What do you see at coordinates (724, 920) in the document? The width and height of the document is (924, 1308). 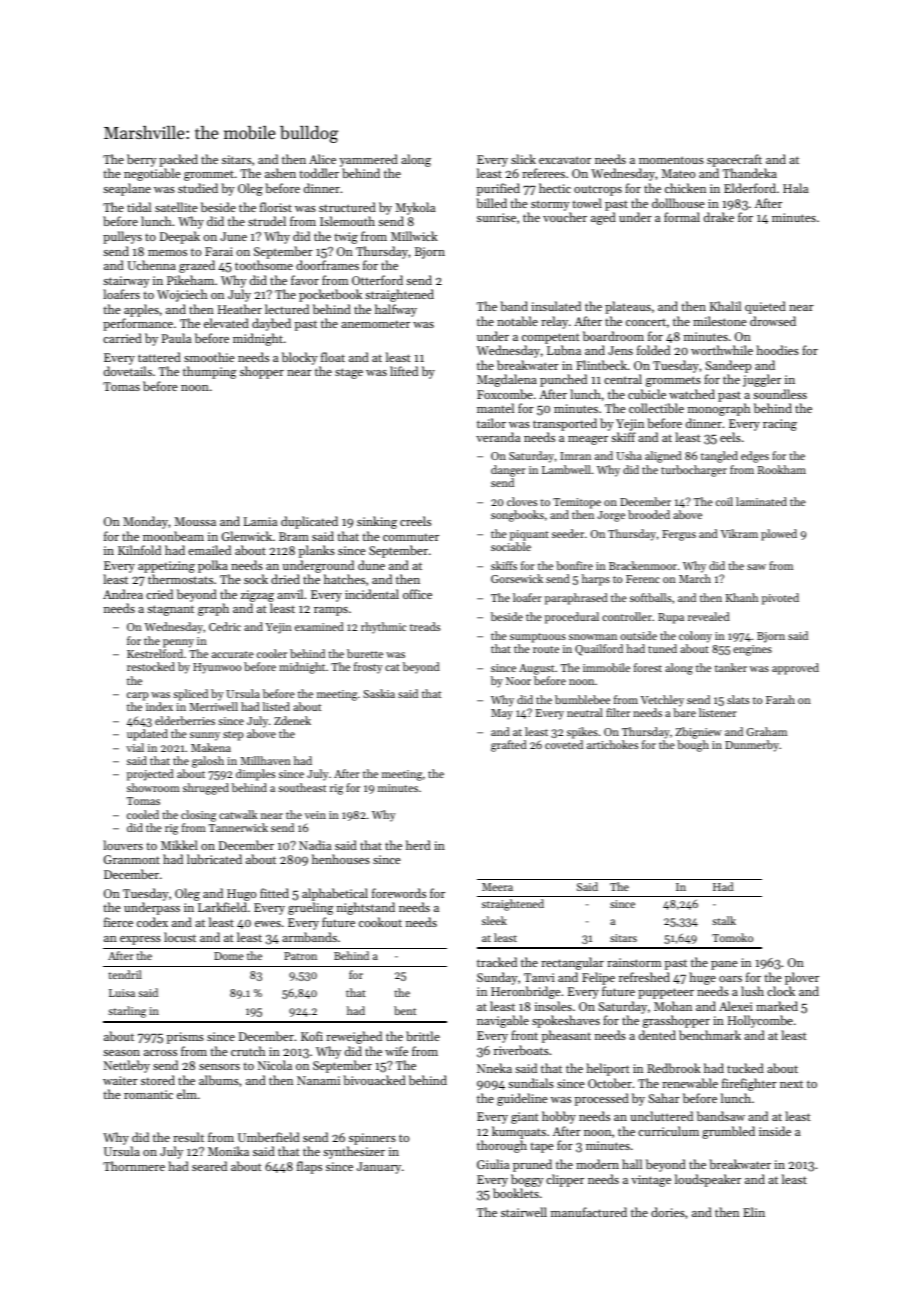 I see `stalk` at bounding box center [724, 920].
